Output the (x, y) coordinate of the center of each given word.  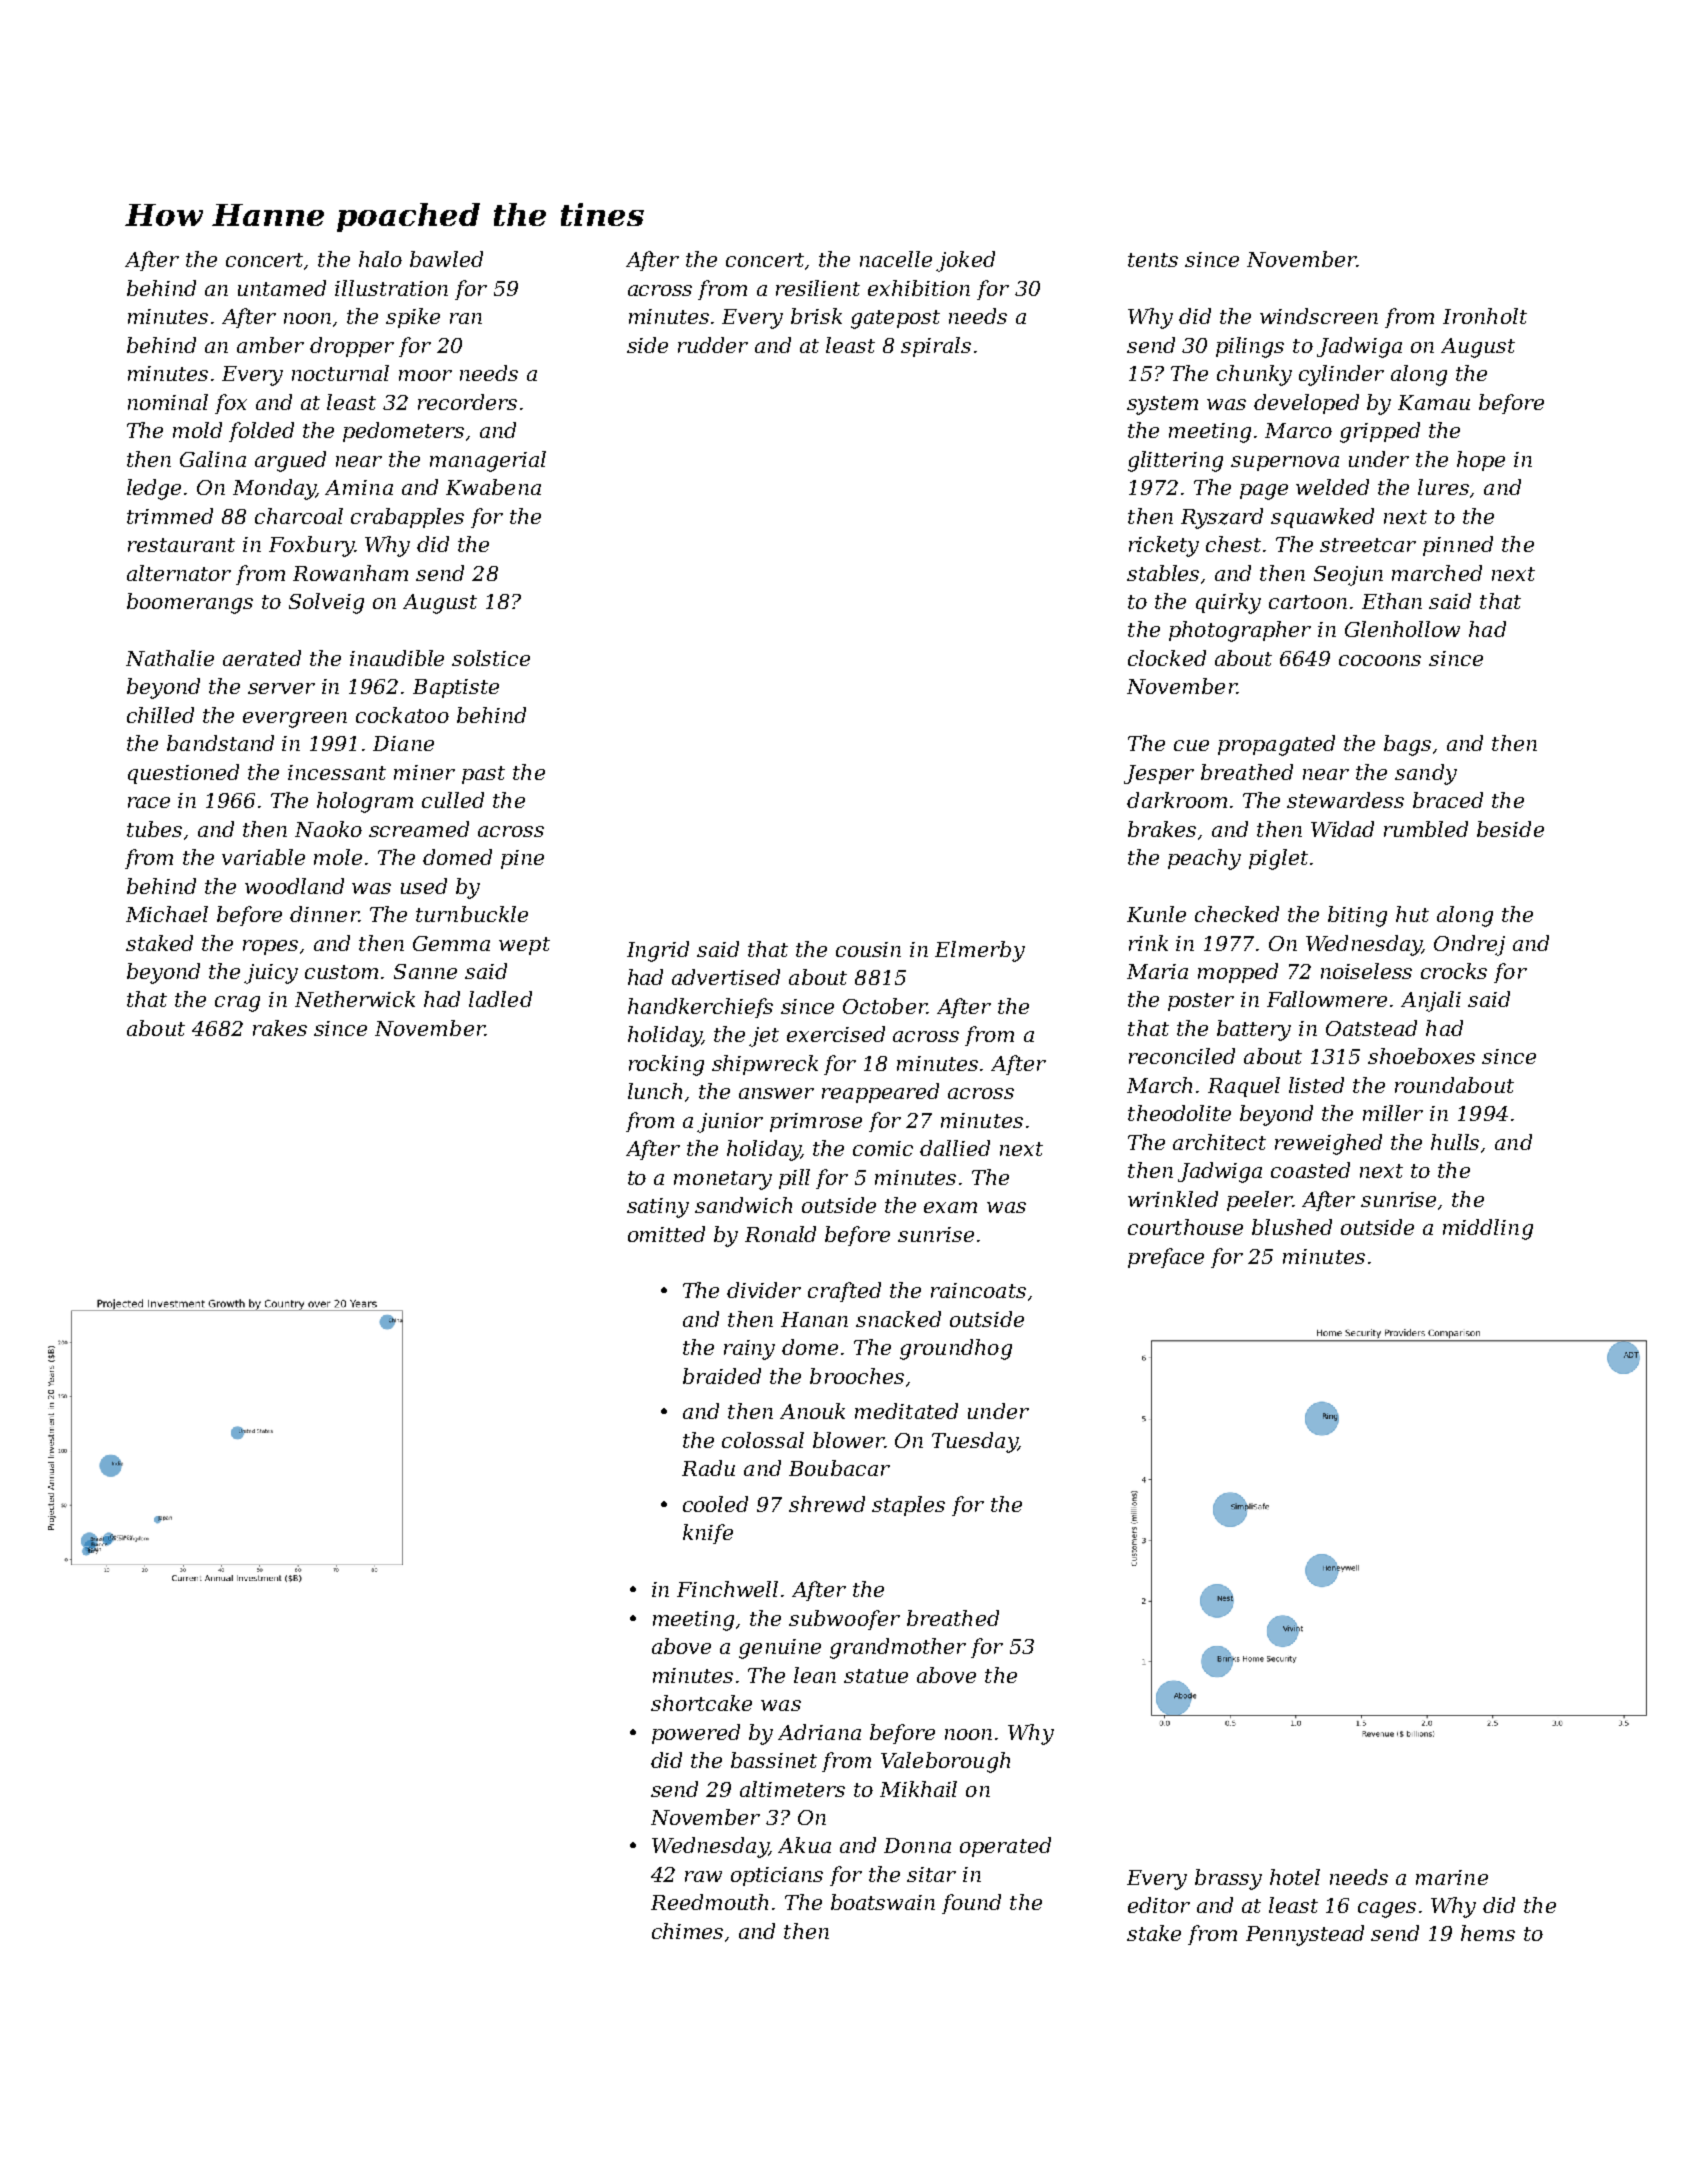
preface (1166, 1258)
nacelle (896, 259)
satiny (658, 1208)
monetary (723, 1180)
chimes (687, 1931)
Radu (708, 1468)
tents (1153, 260)
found (971, 1904)
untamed (282, 288)
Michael (167, 914)
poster (1201, 1002)
